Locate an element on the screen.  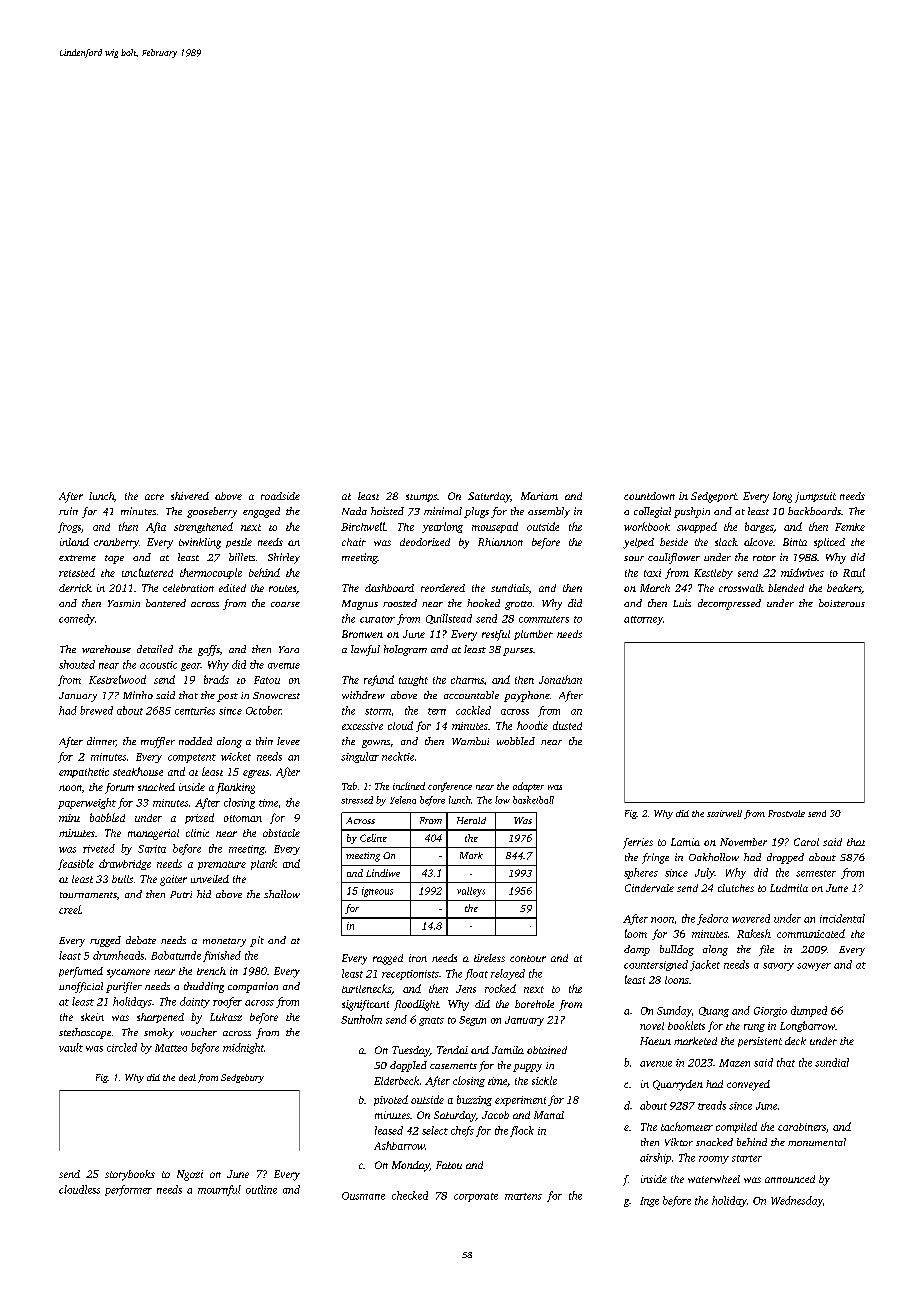
deck is located at coordinates (795, 1041).
